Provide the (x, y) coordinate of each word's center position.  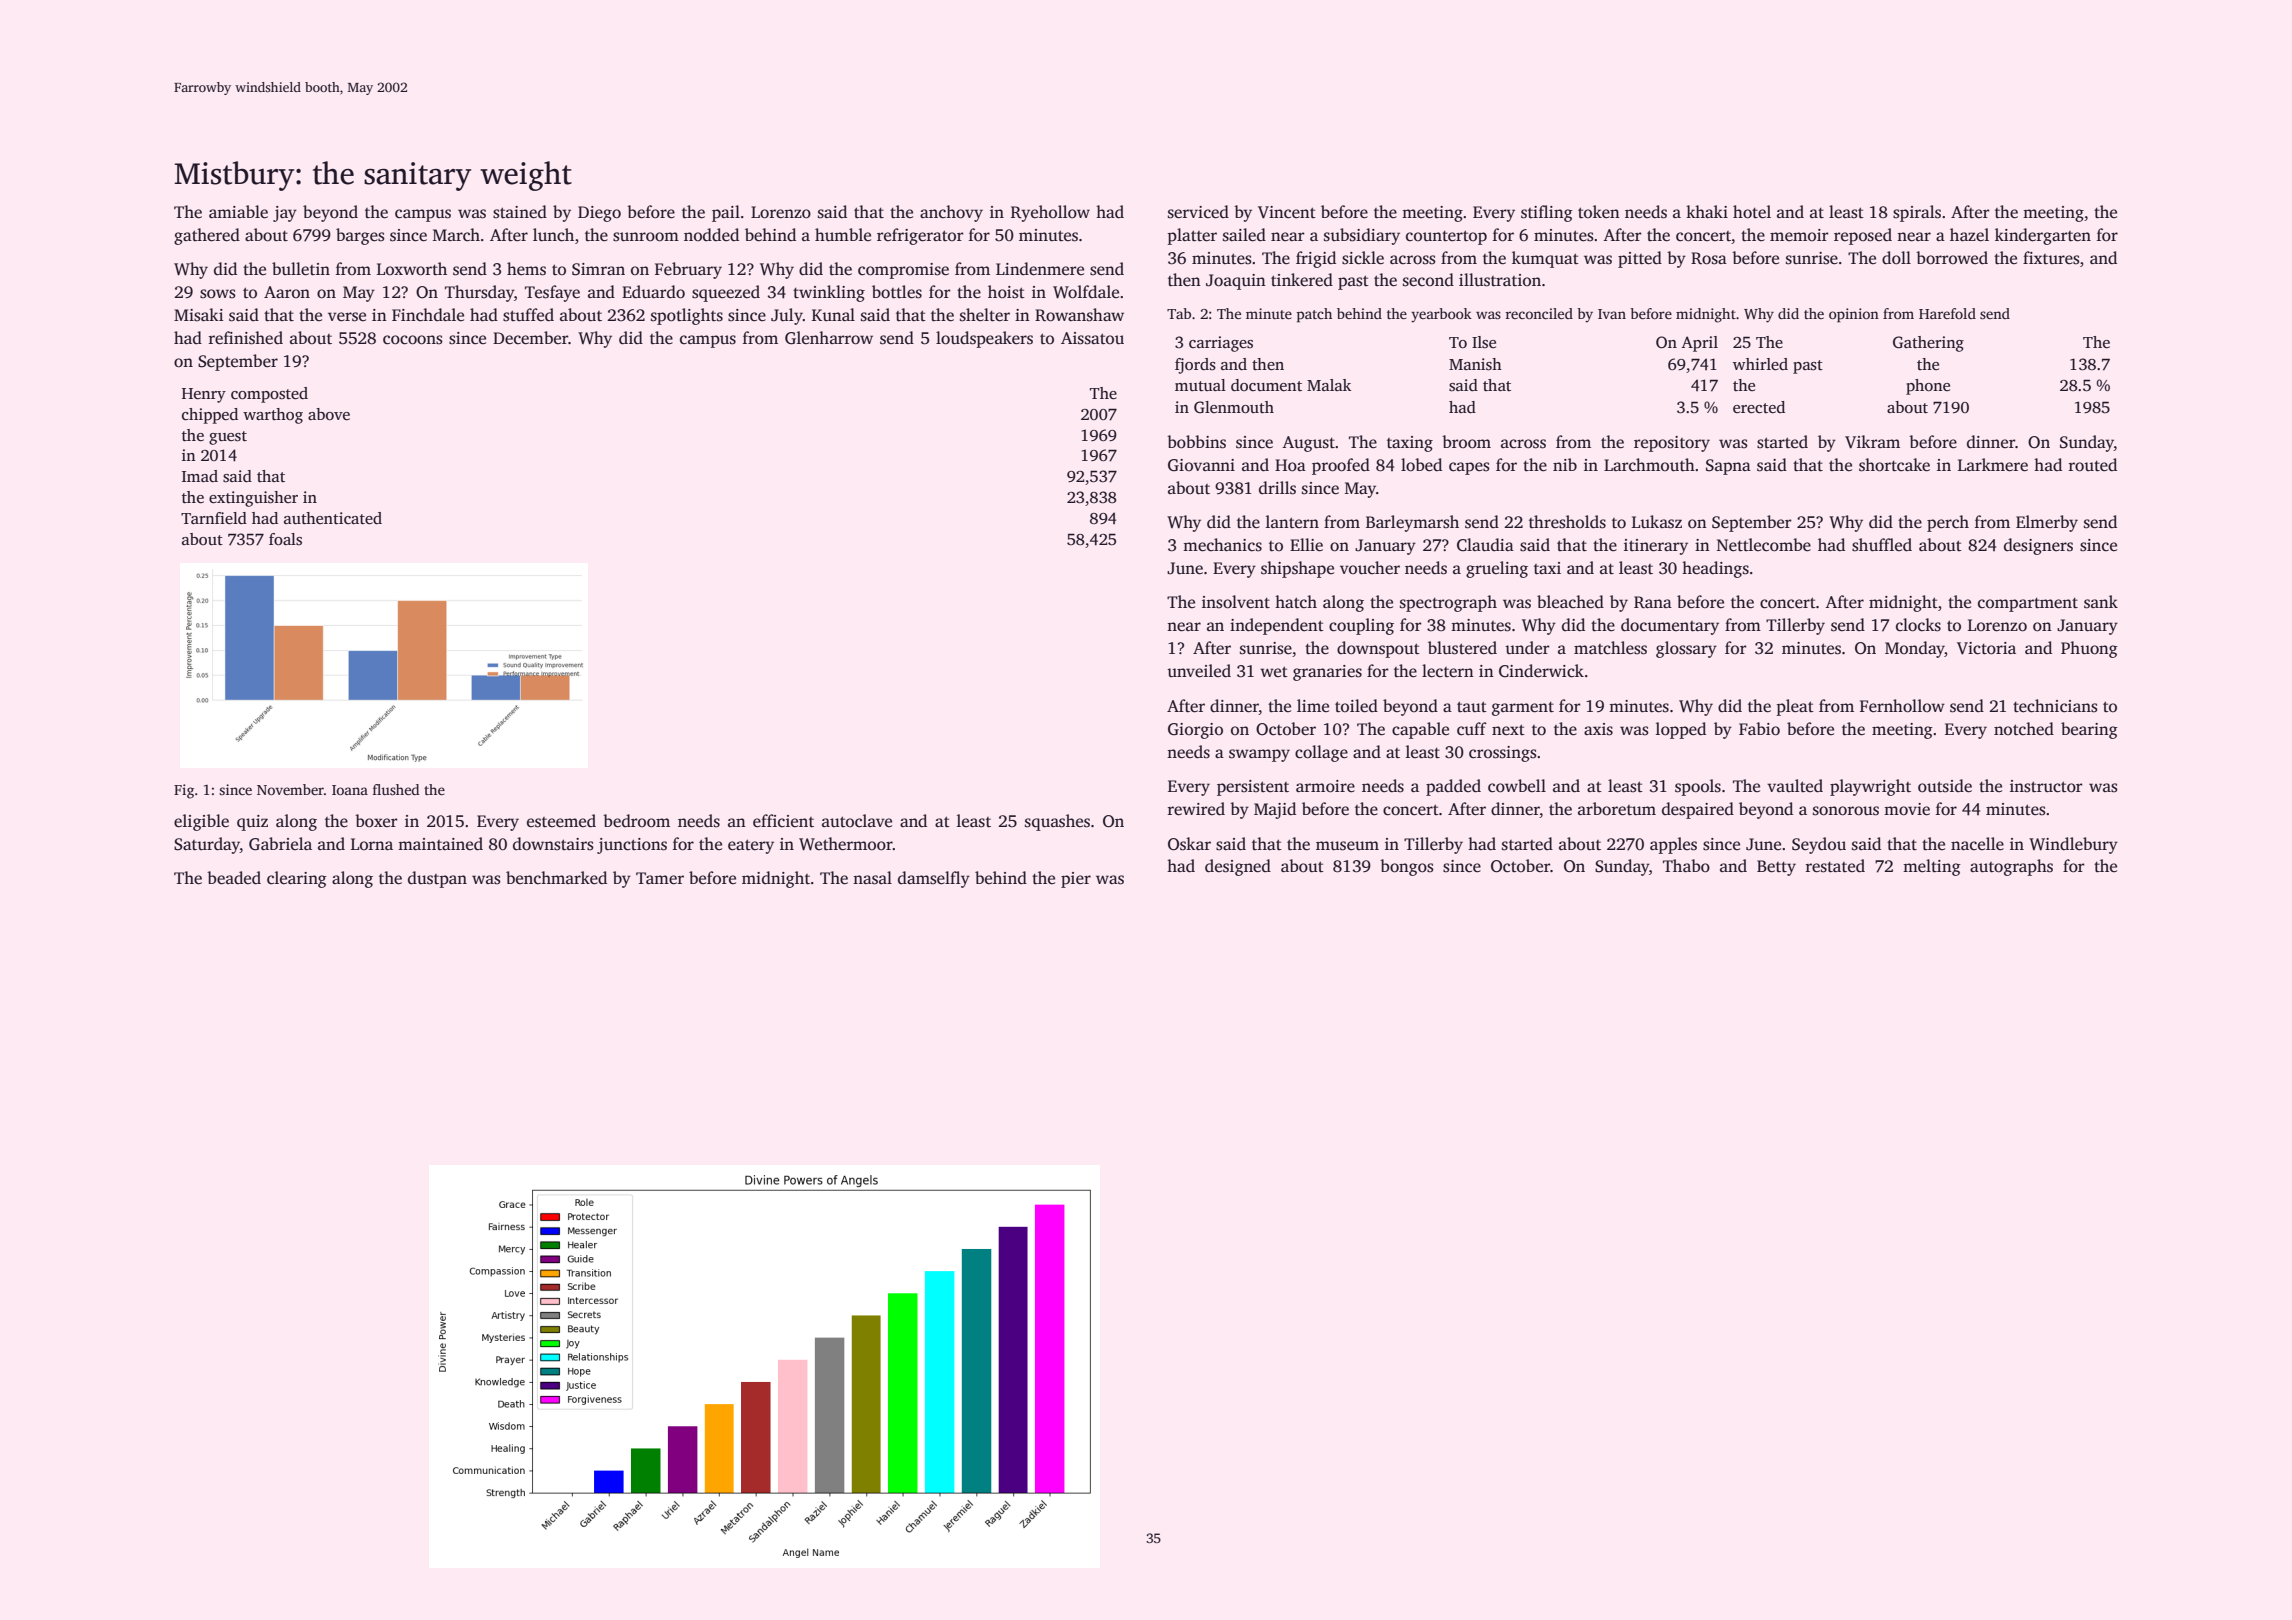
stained (520, 212)
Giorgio (1195, 731)
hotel (1752, 212)
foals (285, 539)
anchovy (951, 213)
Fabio (1759, 729)
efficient (783, 821)
